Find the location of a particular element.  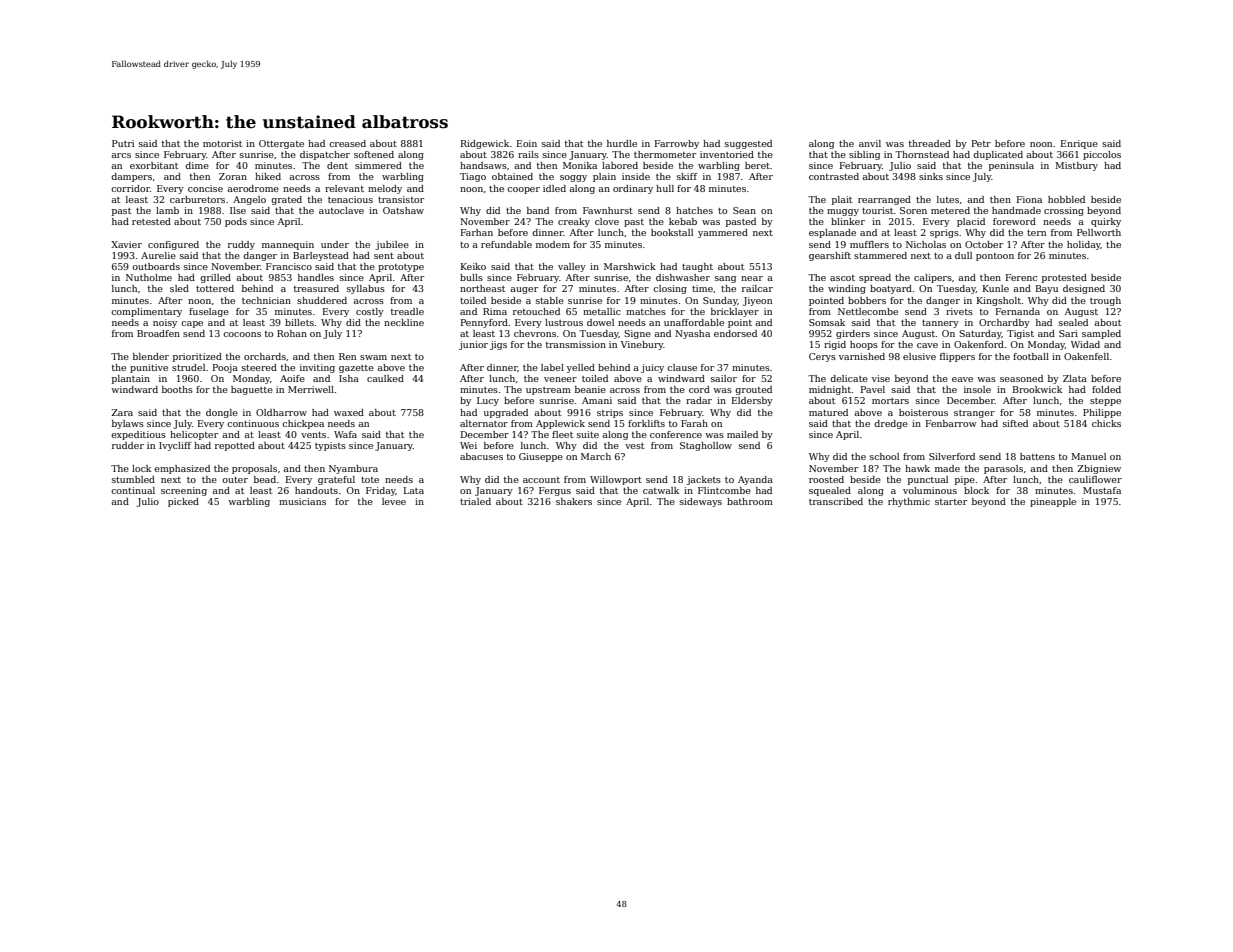

flippers is located at coordinates (957, 357).
